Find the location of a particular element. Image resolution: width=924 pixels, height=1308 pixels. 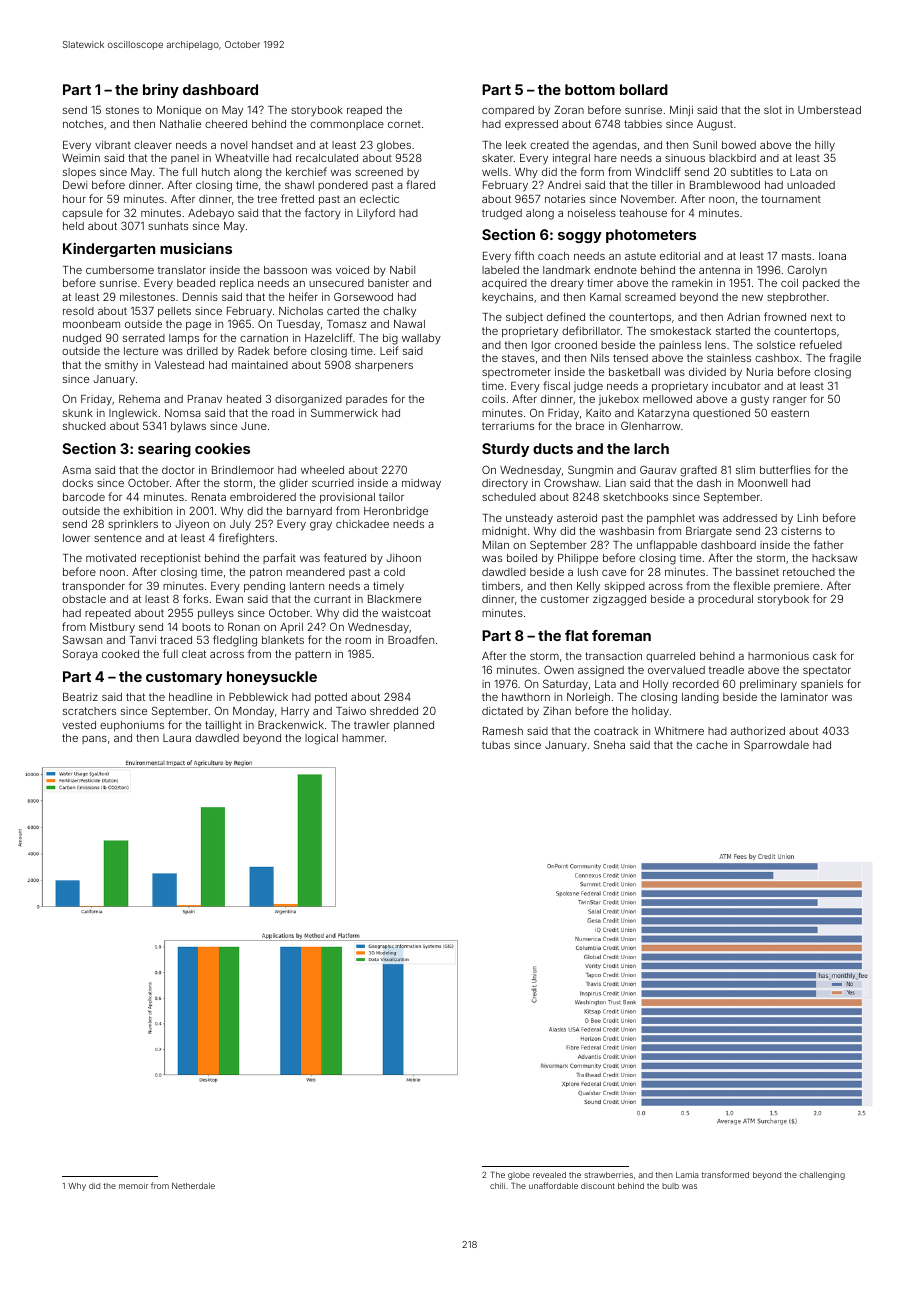

Laura is located at coordinates (177, 738).
